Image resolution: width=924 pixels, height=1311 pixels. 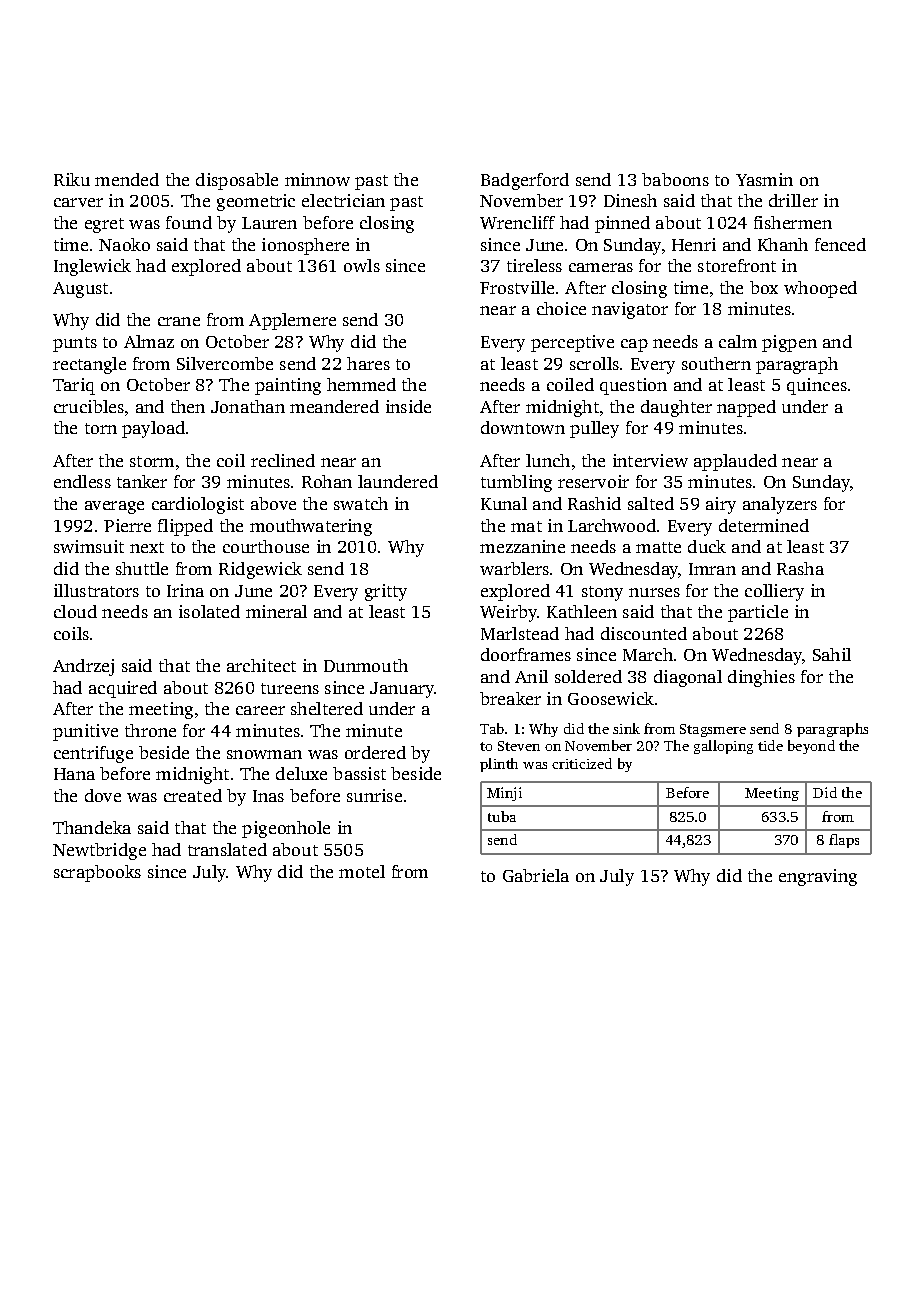 I want to click on determined, so click(x=764, y=525).
